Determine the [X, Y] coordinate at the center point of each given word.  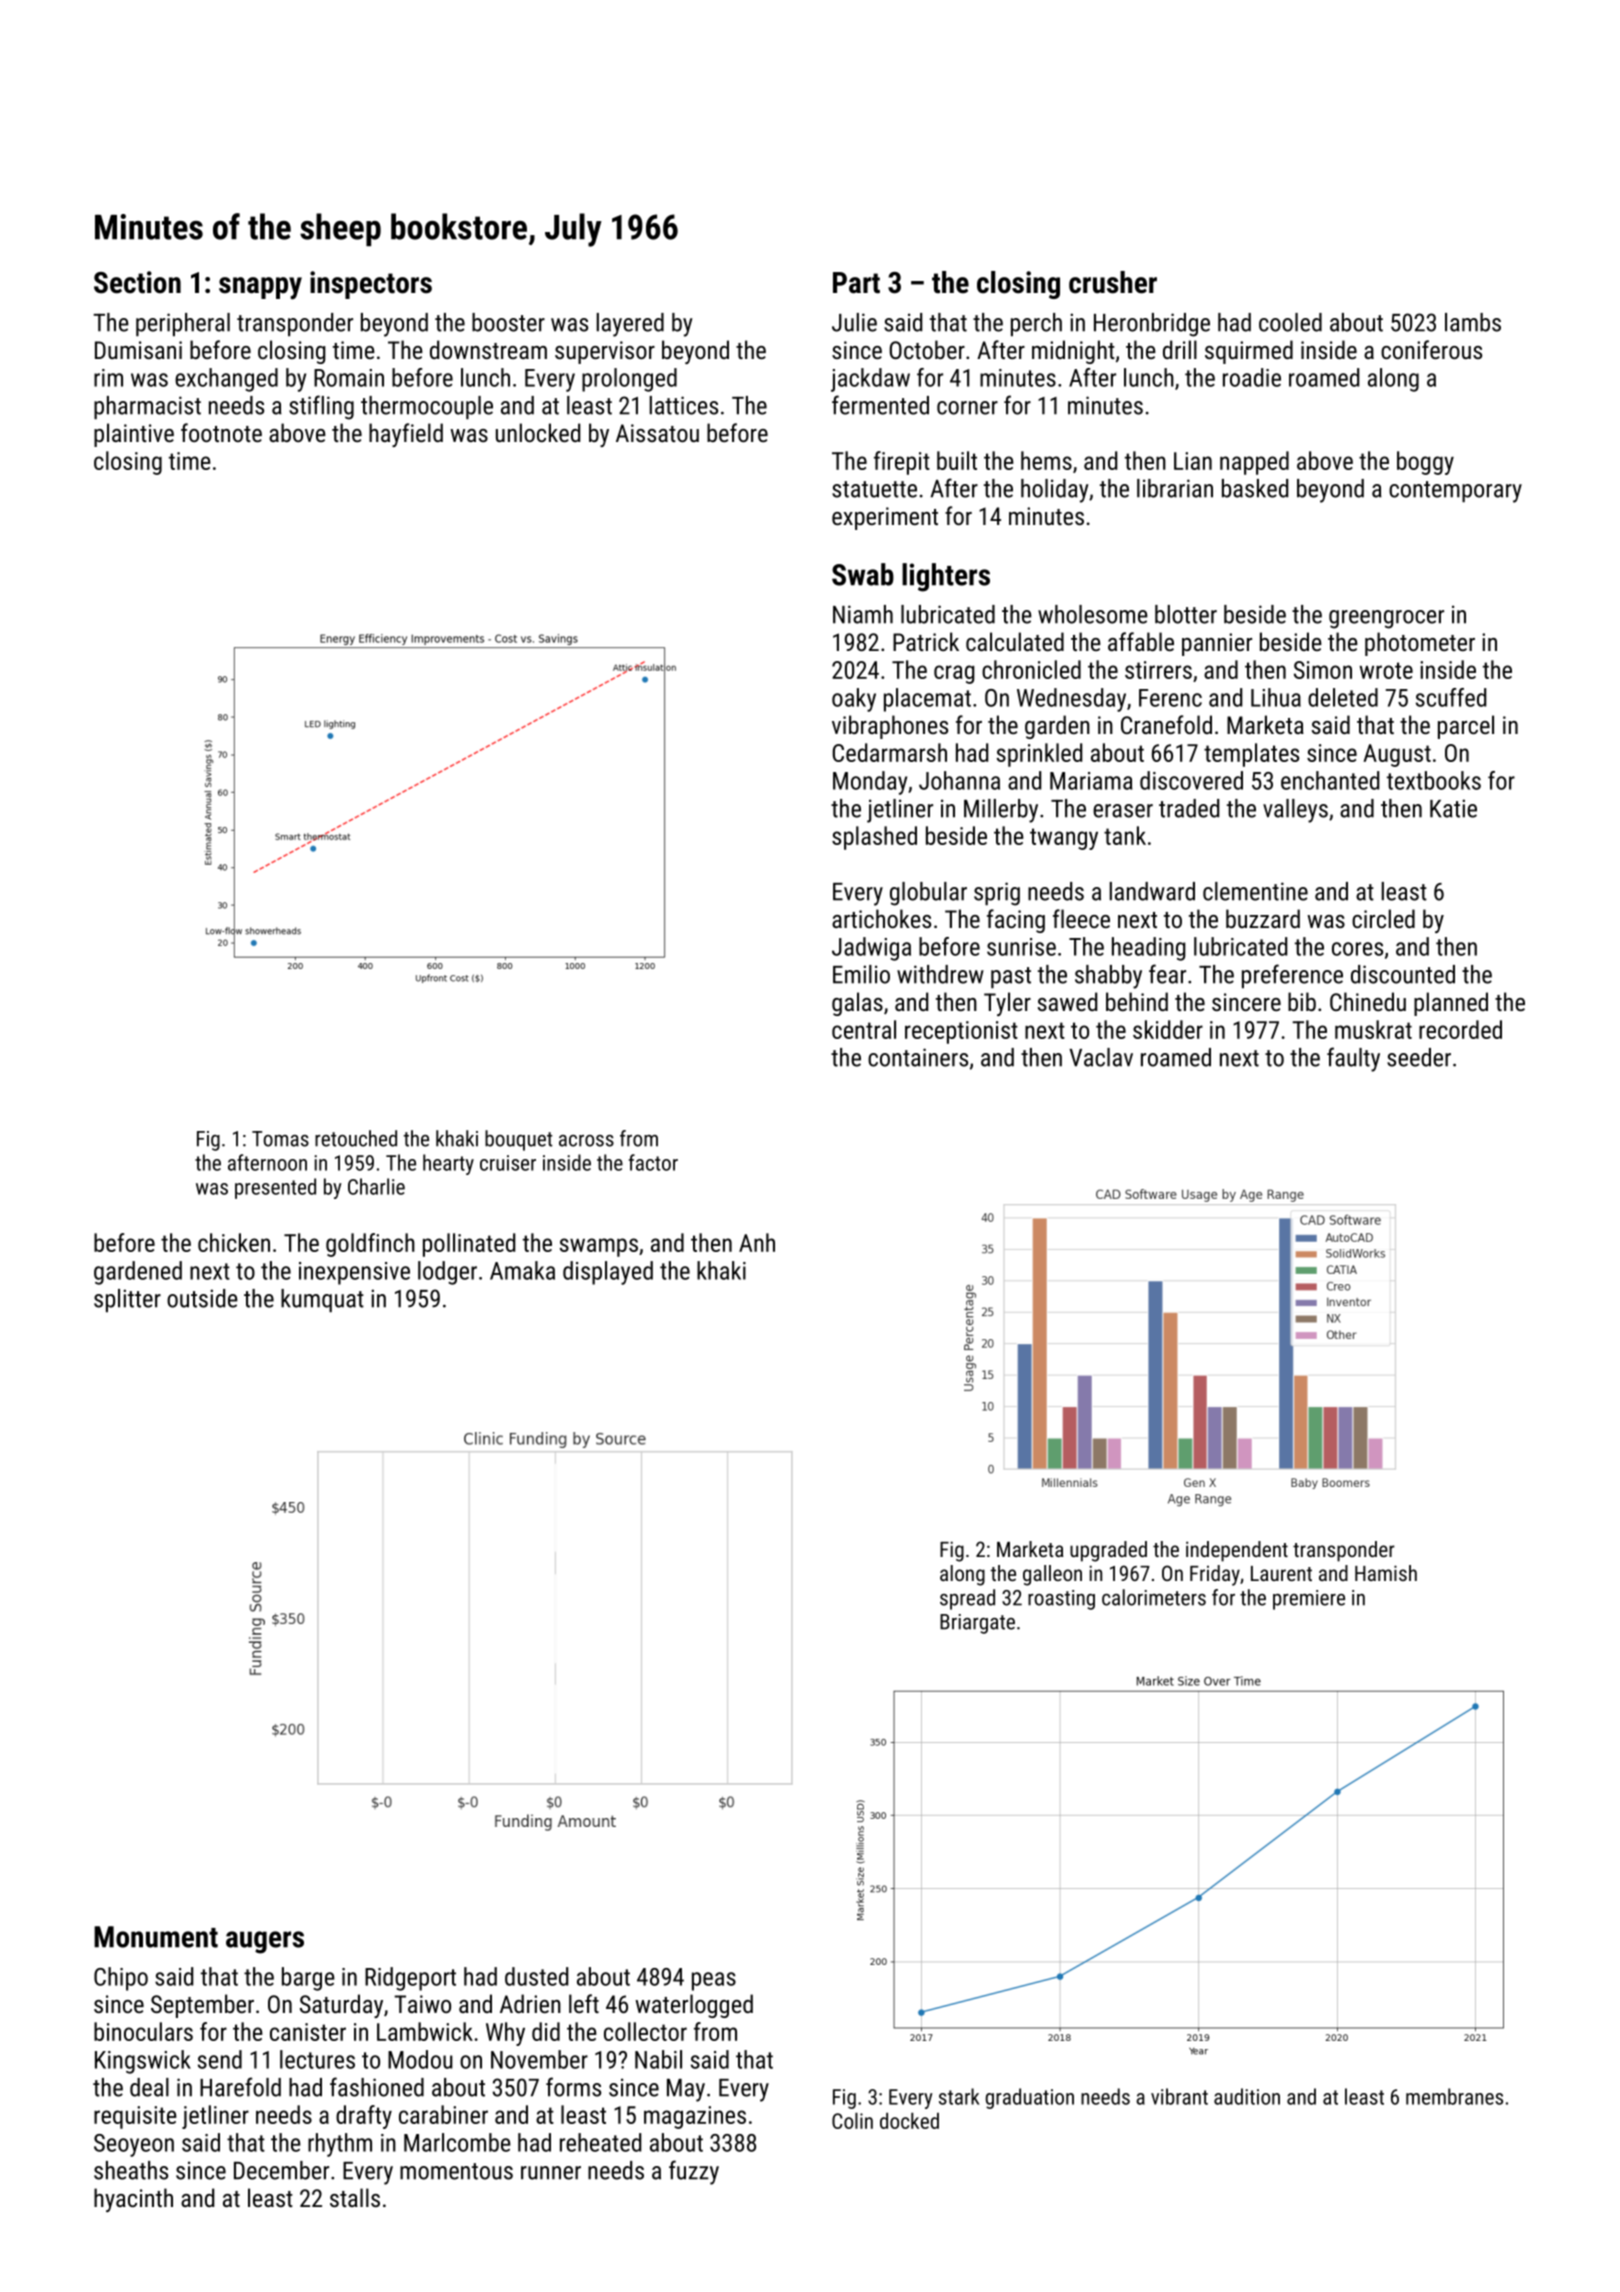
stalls [355, 2197]
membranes [1454, 2096]
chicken [234, 1242]
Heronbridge [1152, 325]
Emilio [861, 974]
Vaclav [1101, 1057]
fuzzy [694, 2172]
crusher [1113, 282]
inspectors [371, 285]
